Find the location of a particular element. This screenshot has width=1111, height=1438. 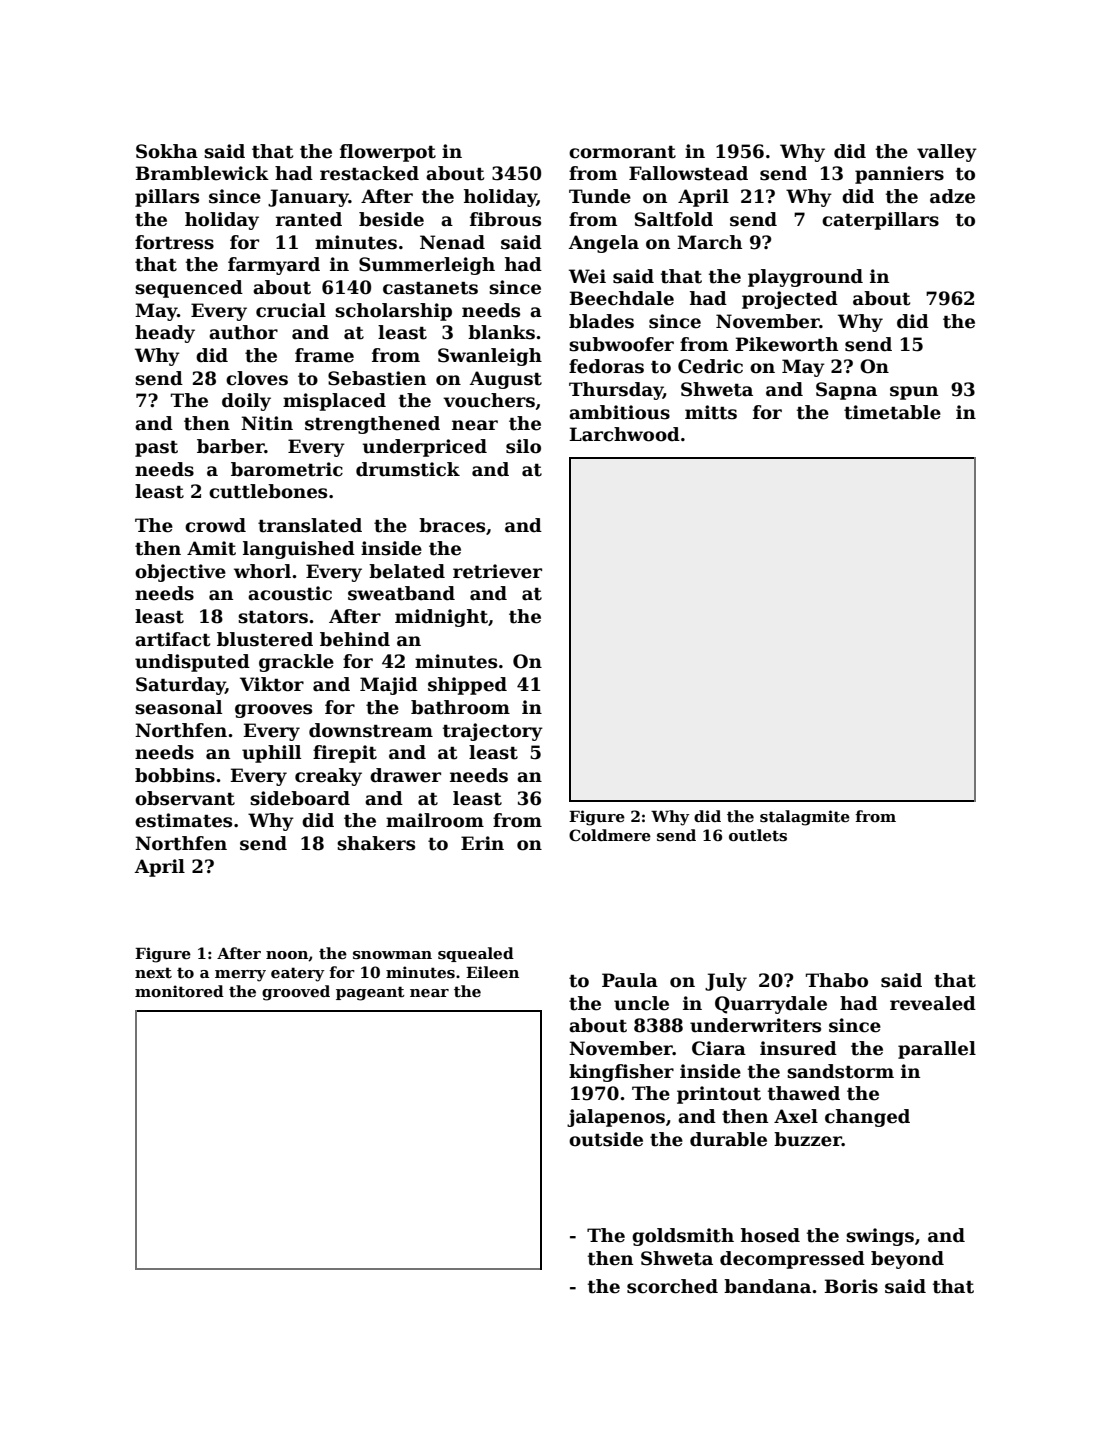

Larchwood is located at coordinates (624, 434).
